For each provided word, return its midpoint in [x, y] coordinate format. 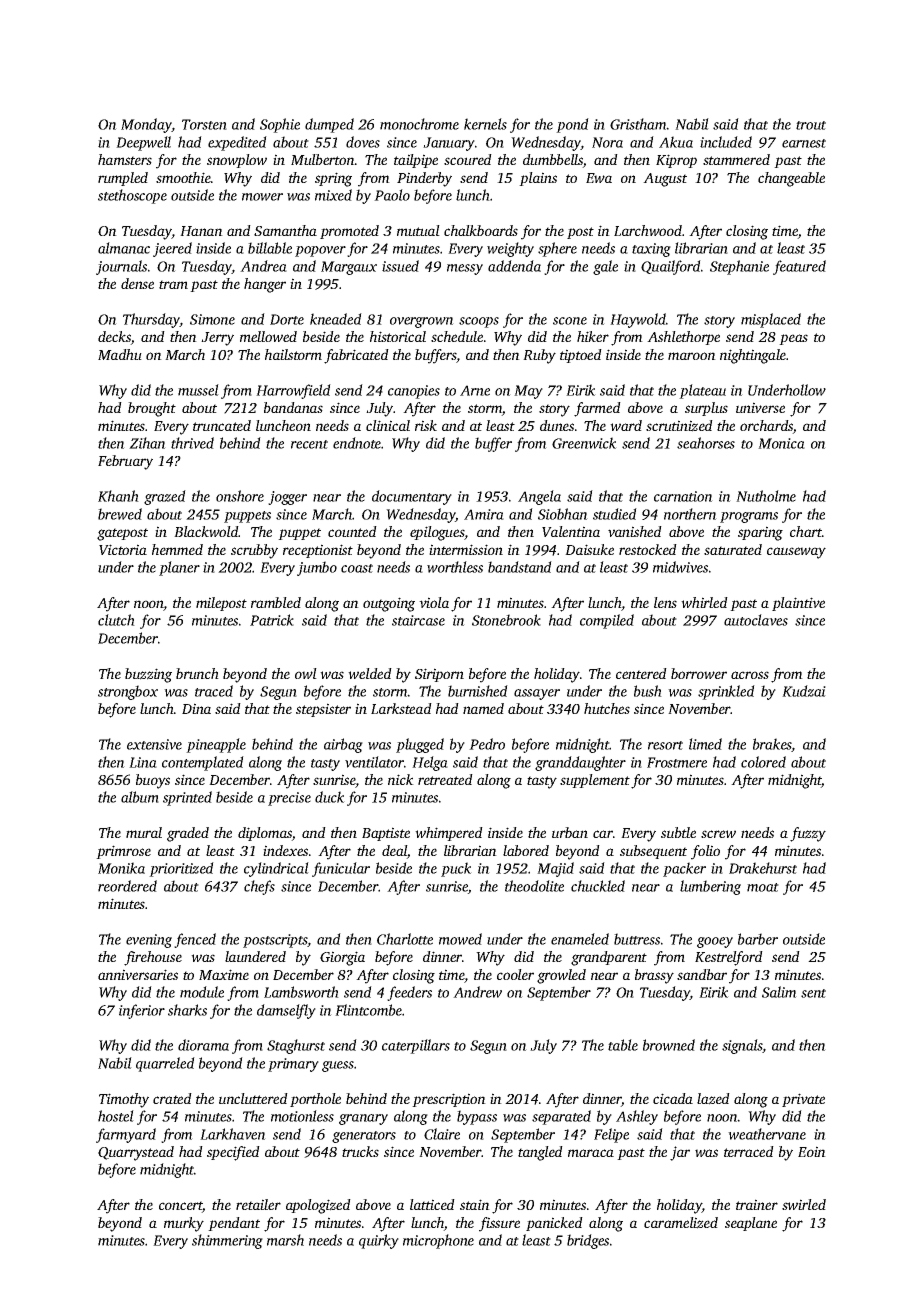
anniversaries [138, 974]
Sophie [280, 125]
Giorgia [342, 958]
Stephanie [739, 267]
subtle [678, 832]
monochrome [419, 124]
